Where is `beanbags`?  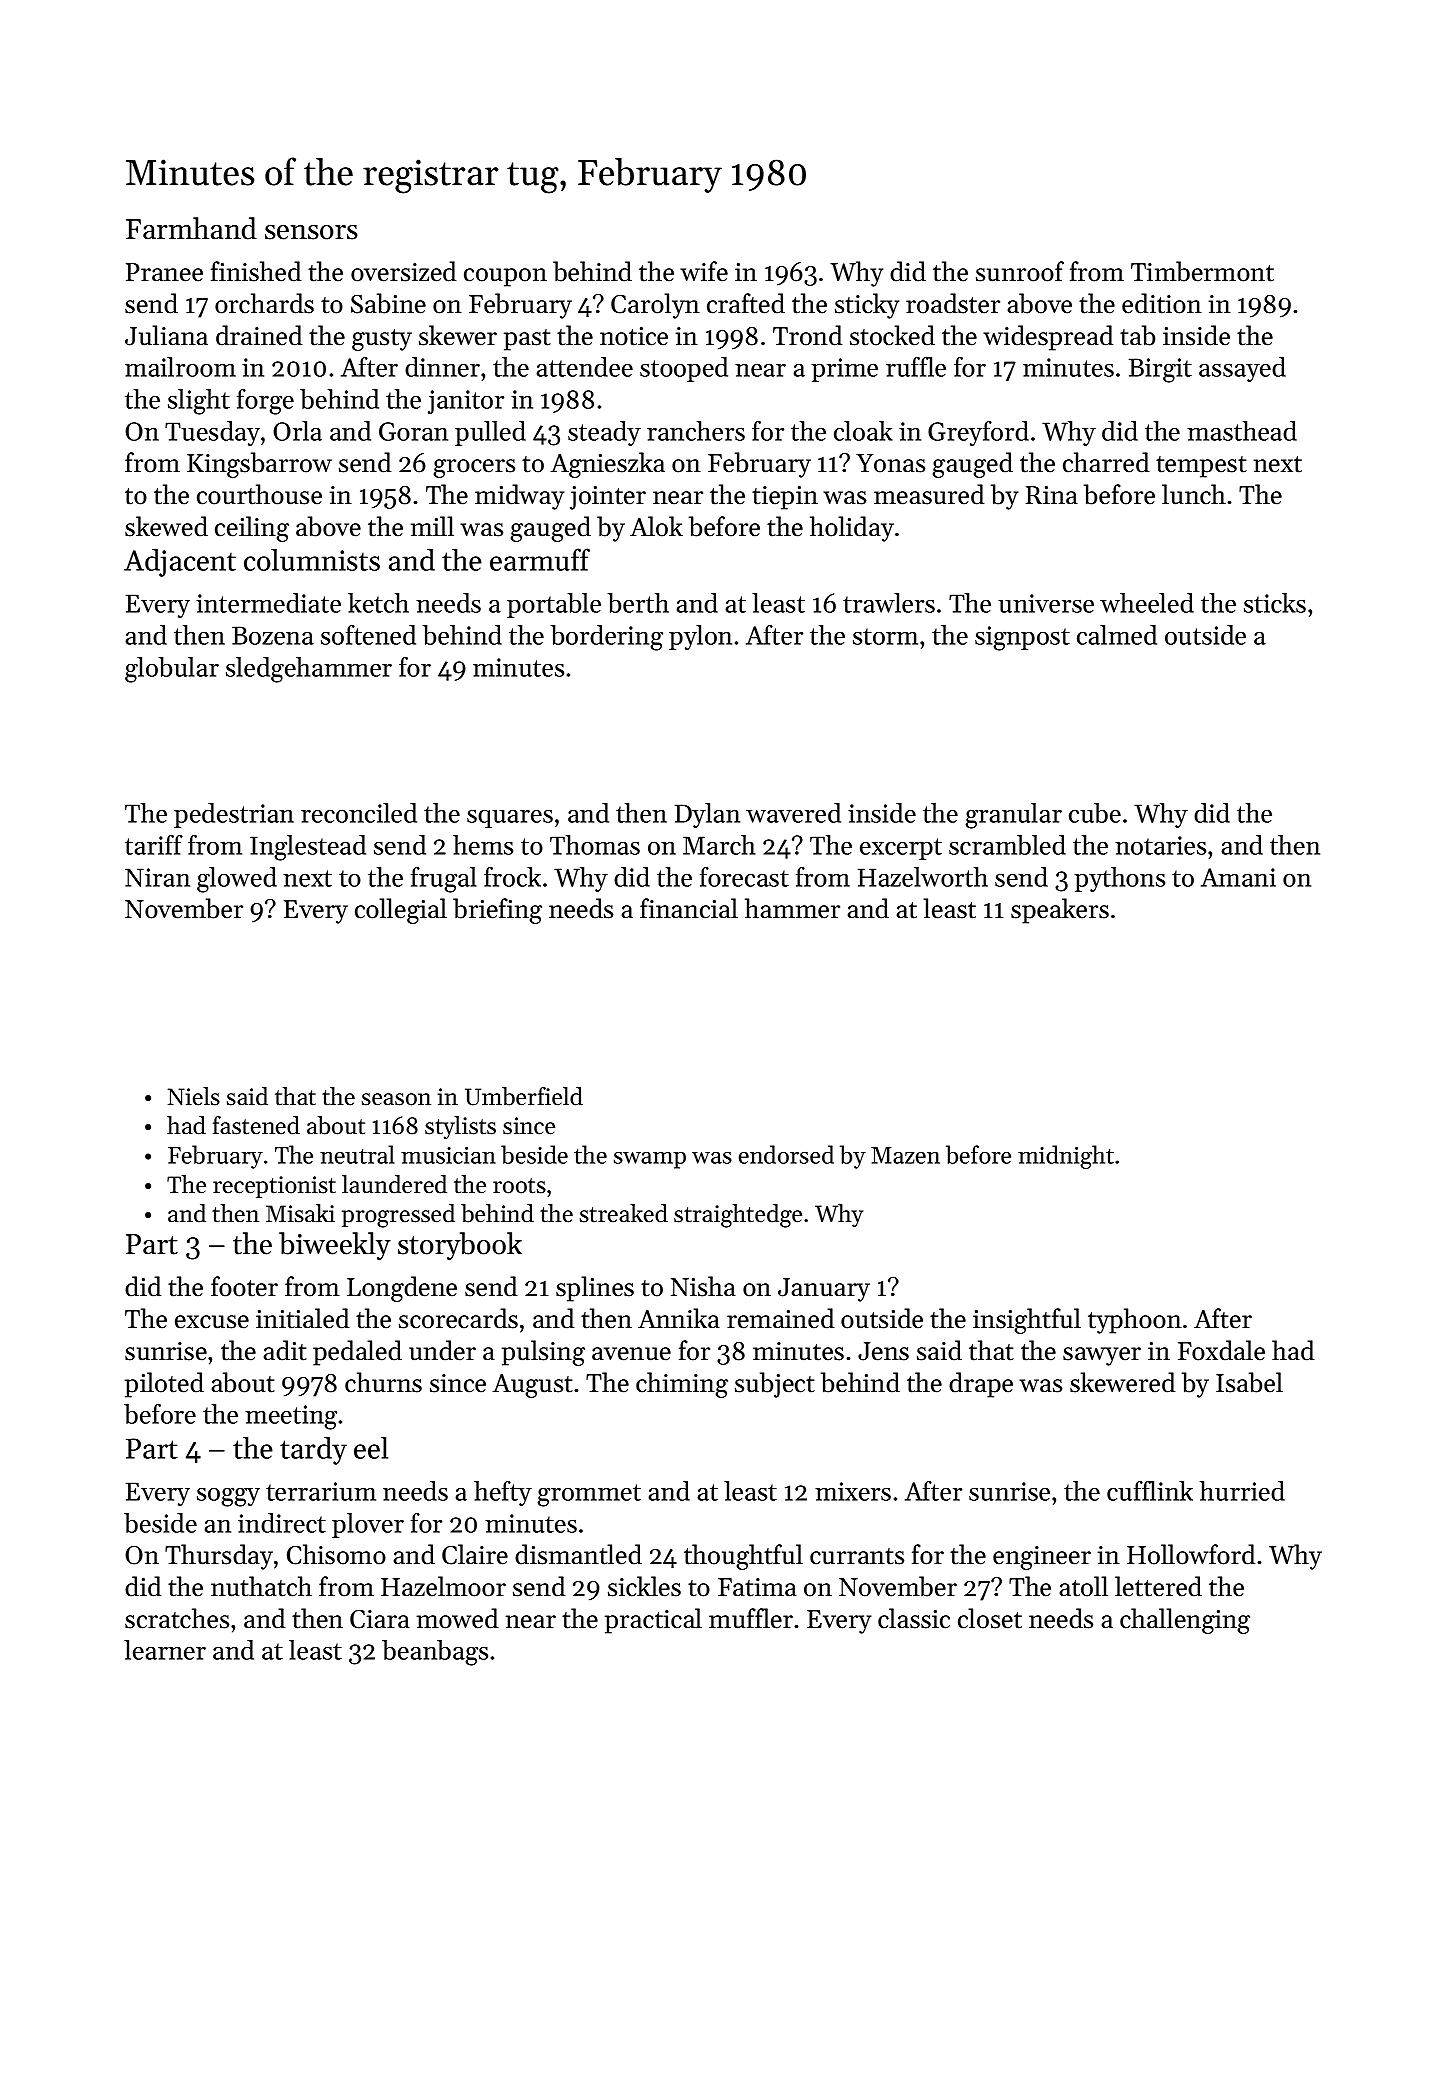 beanbags is located at coordinates (435, 1653).
